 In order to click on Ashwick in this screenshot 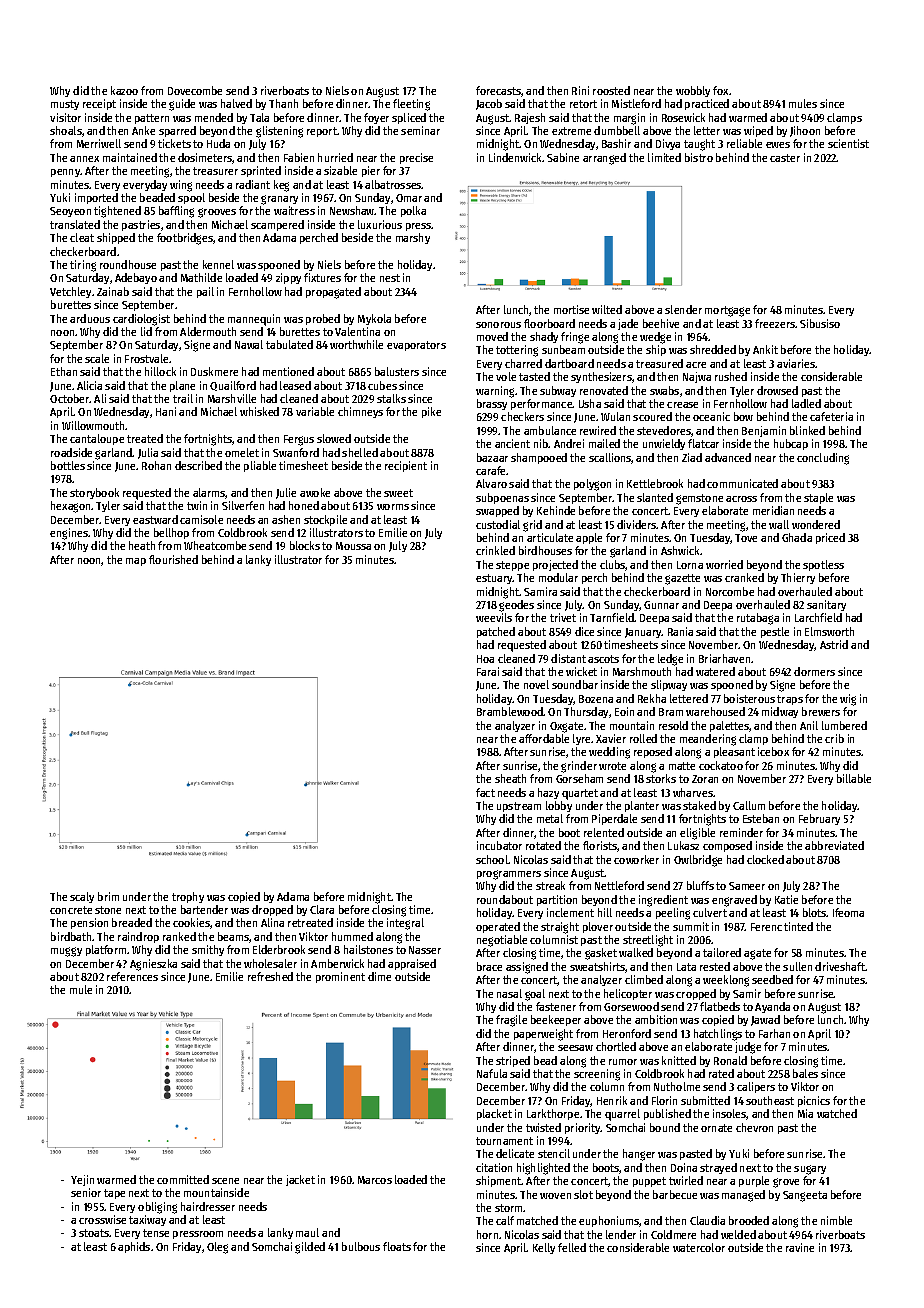, I will do `click(681, 550)`.
